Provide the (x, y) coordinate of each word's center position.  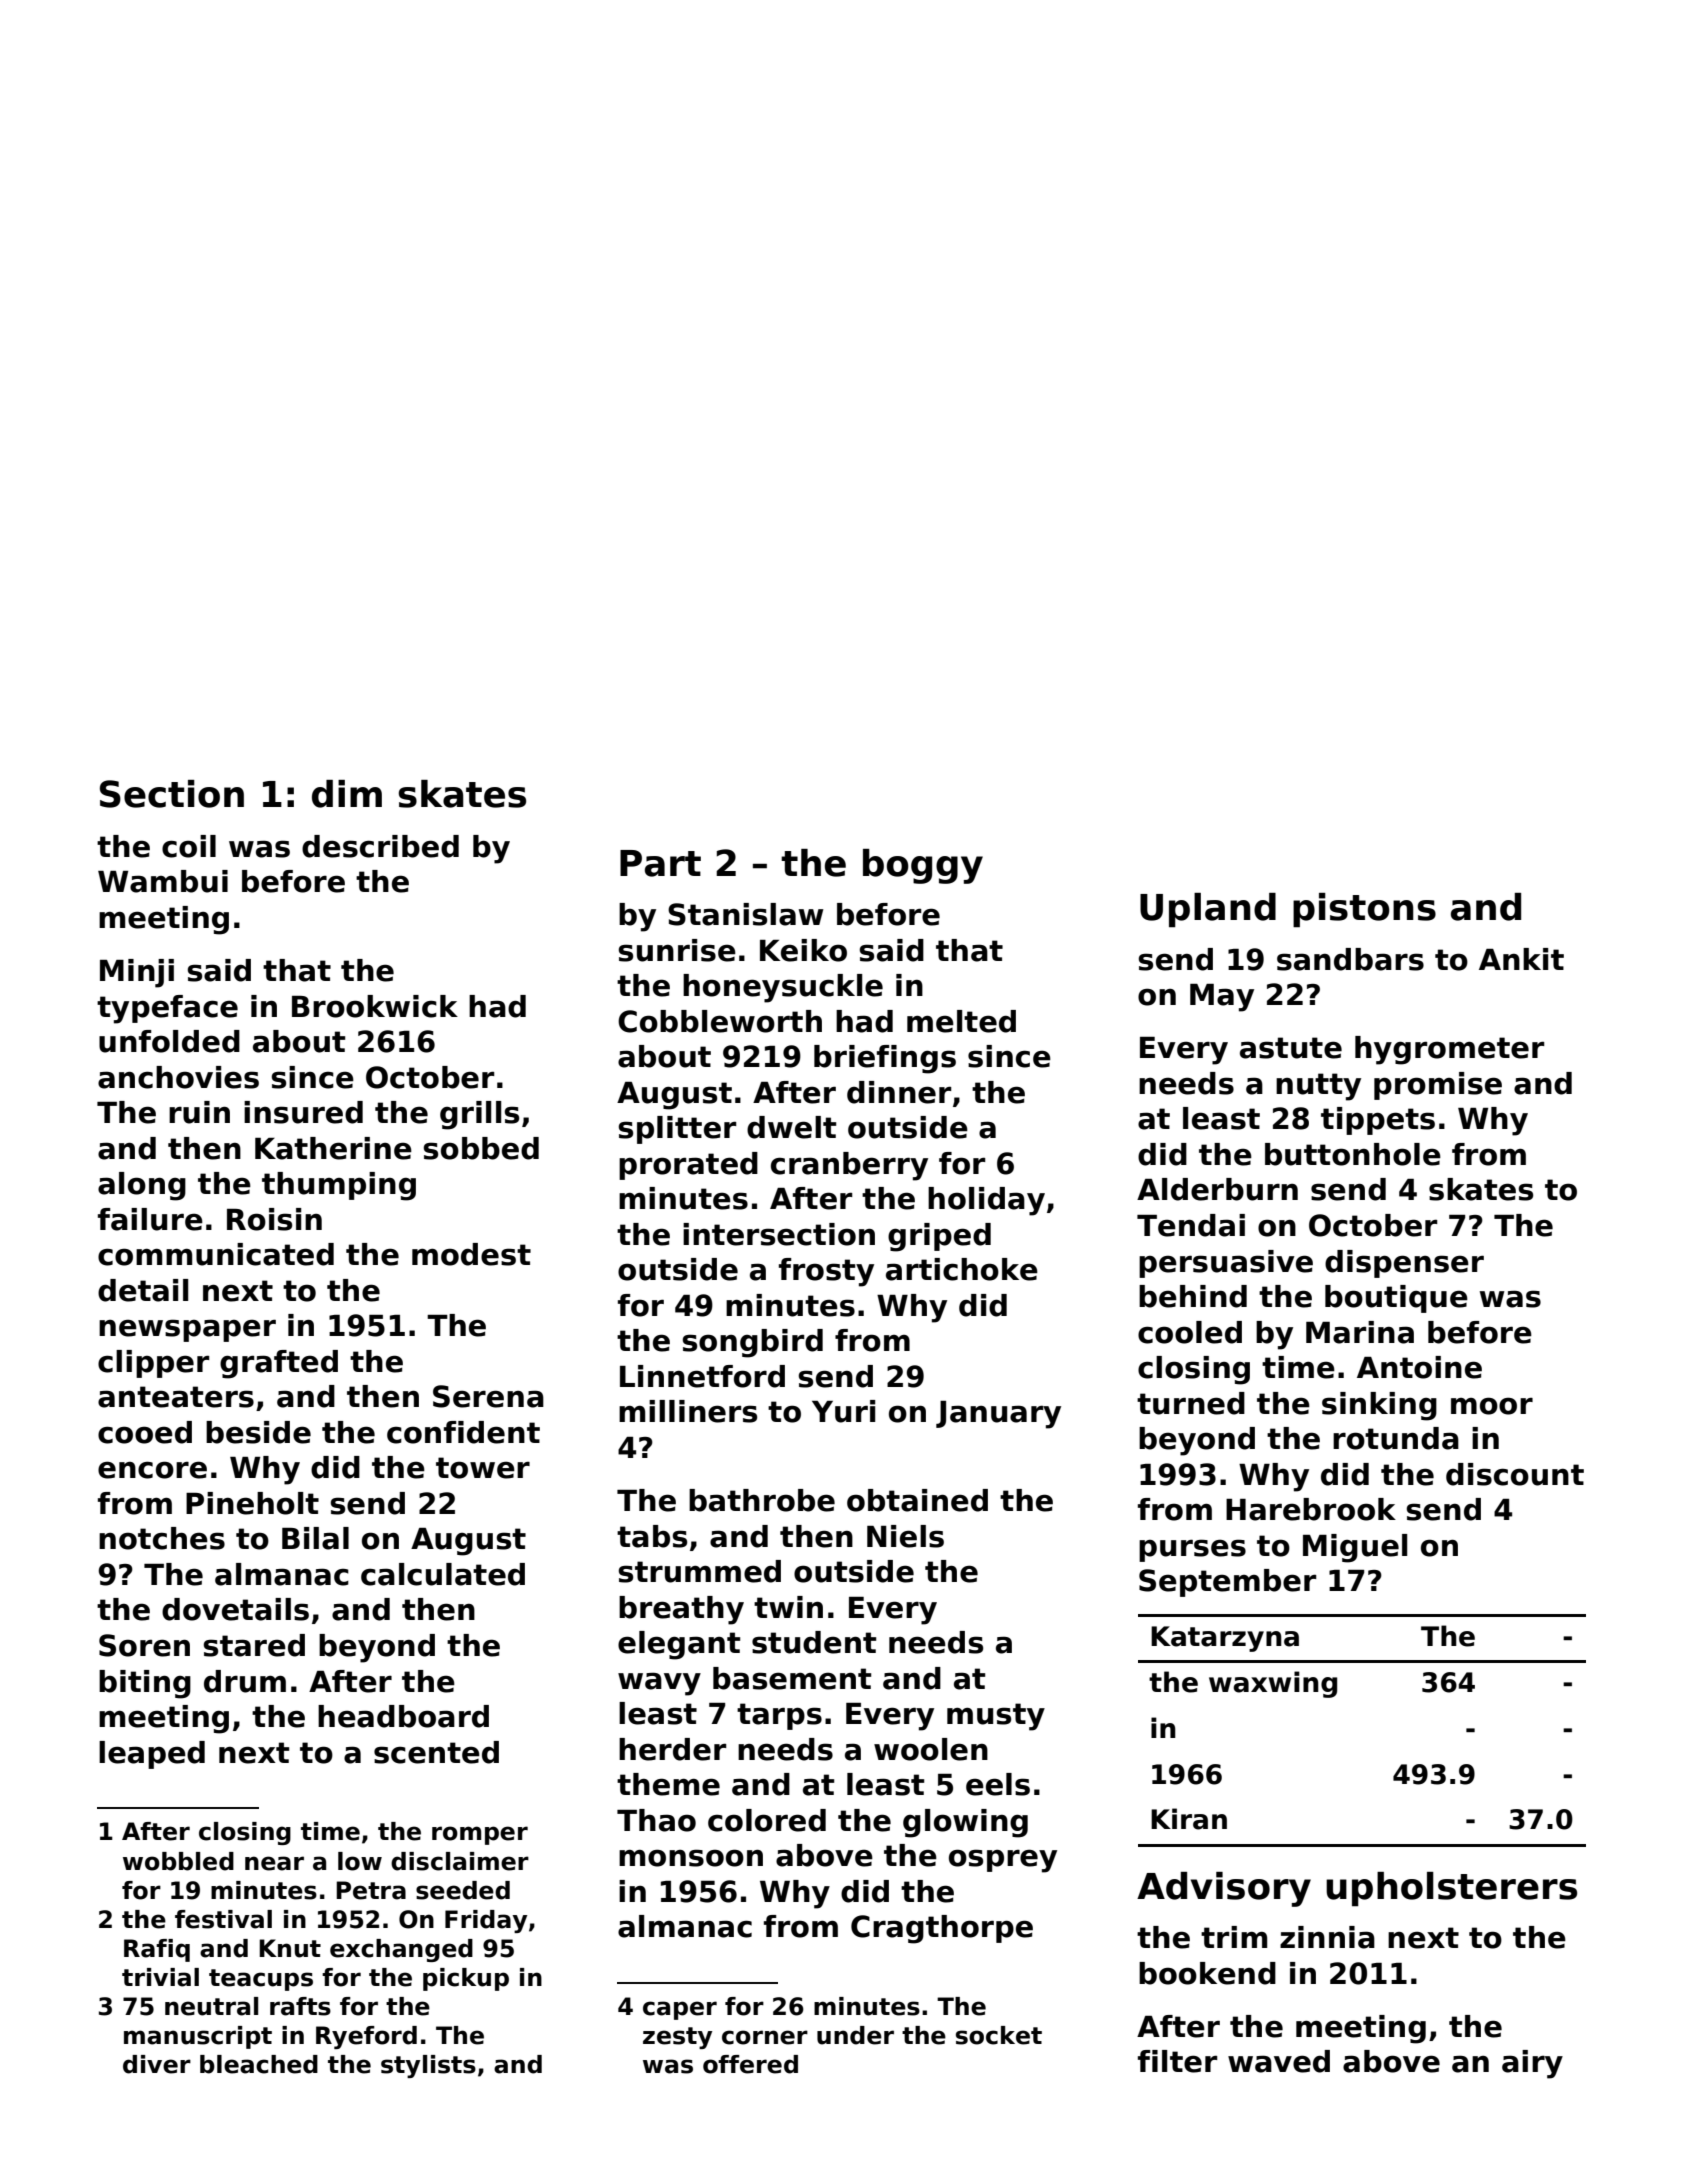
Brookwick (375, 1006)
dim (347, 794)
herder (673, 1749)
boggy (923, 866)
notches (162, 1538)
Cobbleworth (720, 1021)
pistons (1364, 910)
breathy (681, 1610)
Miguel (1355, 1548)
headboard (403, 1716)
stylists (428, 2066)
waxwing (1273, 1684)
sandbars (1350, 959)
